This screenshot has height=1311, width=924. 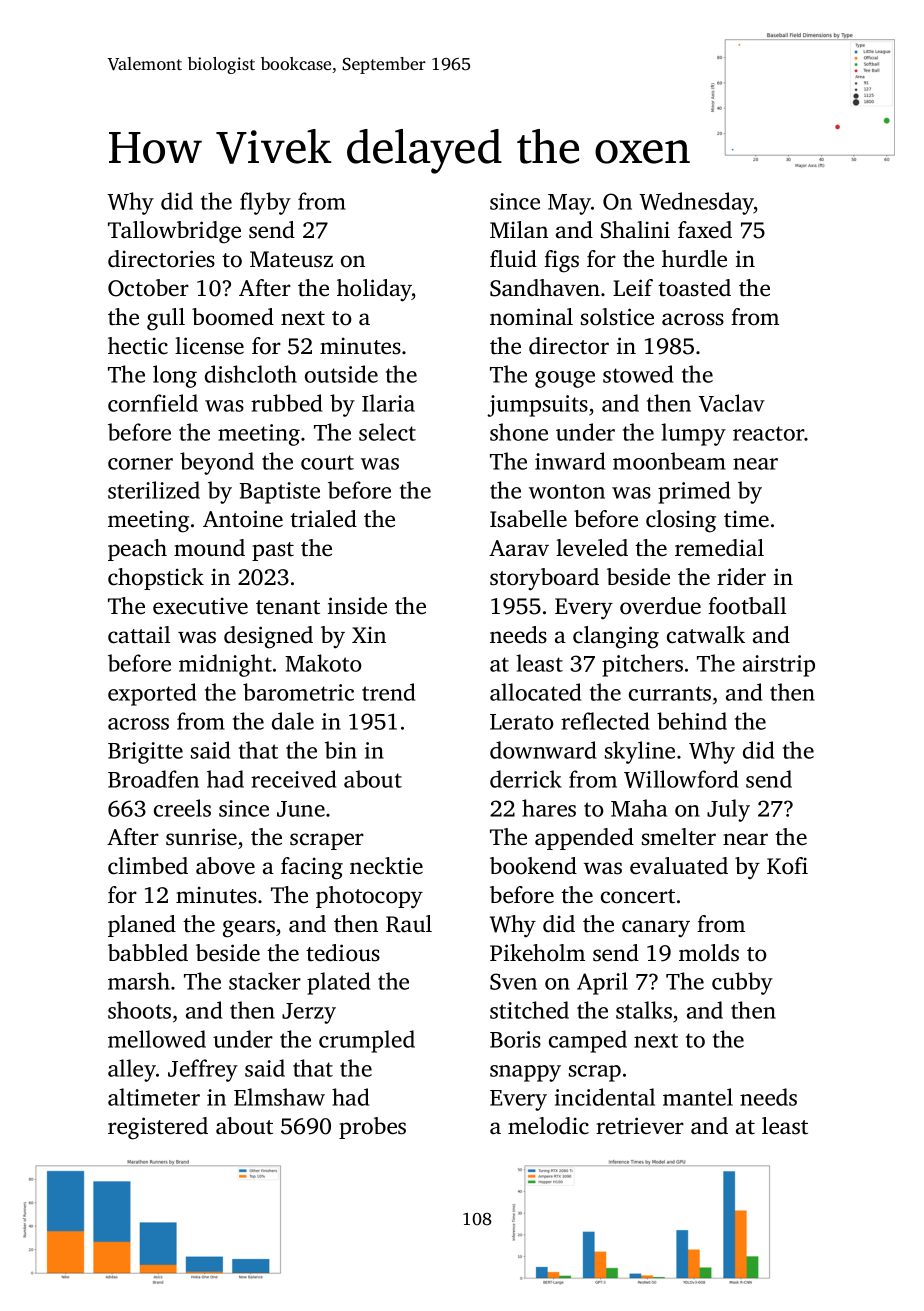 What do you see at coordinates (705, 230) in the screenshot?
I see `faxed` at bounding box center [705, 230].
